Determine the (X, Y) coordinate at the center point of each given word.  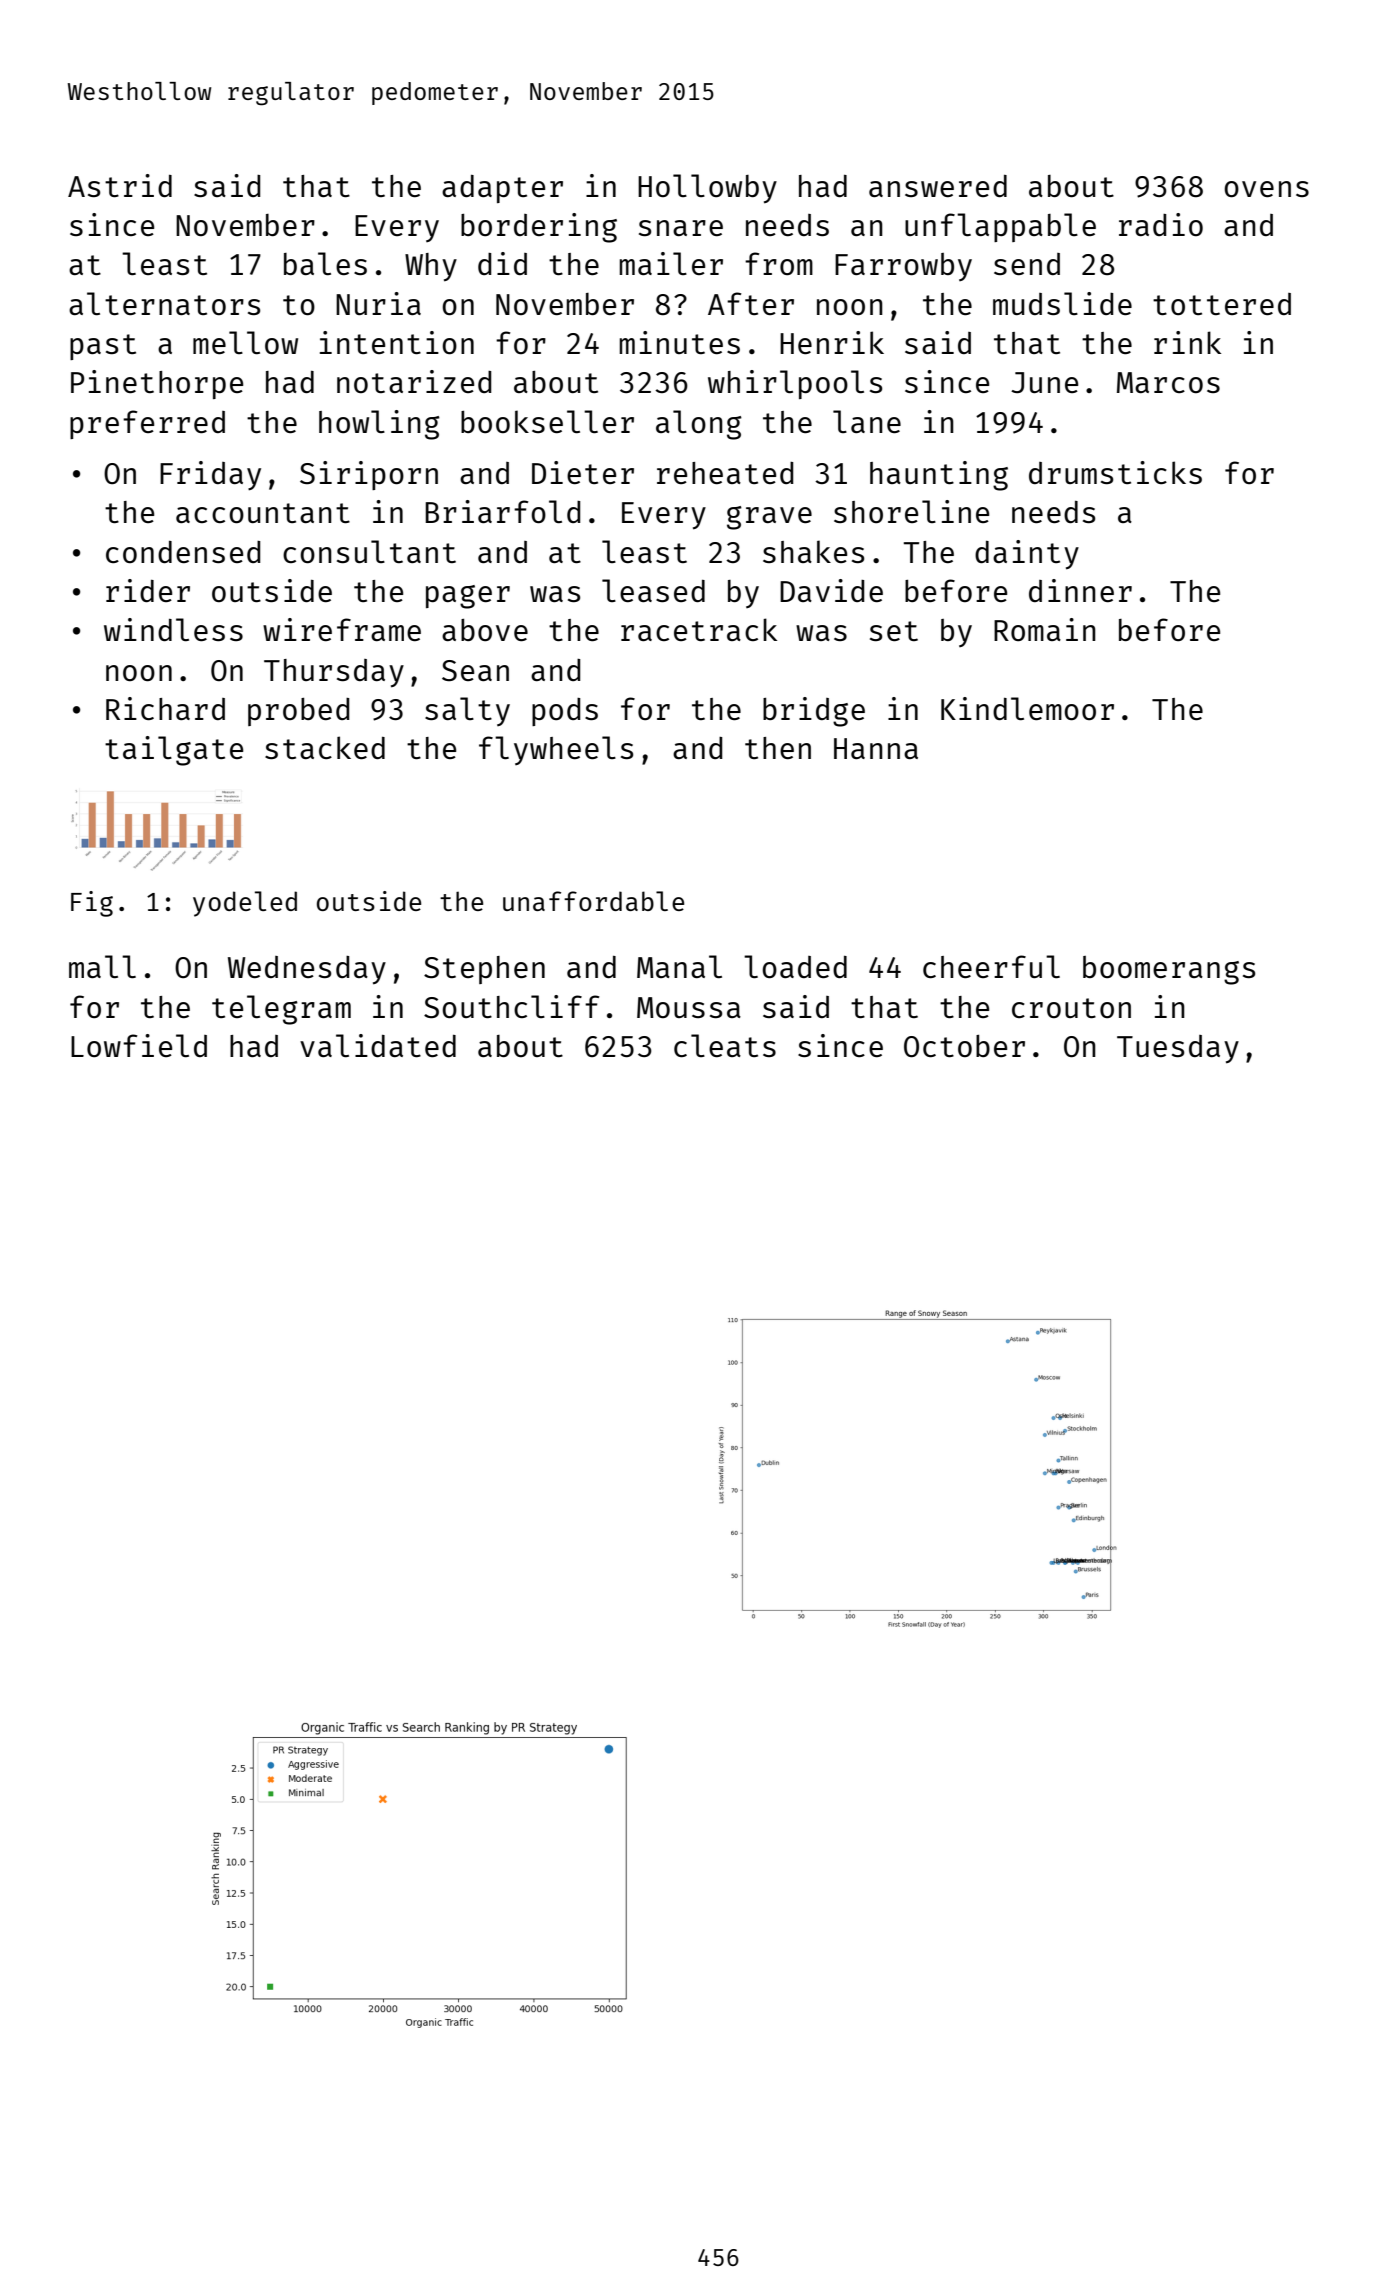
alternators (164, 303)
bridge (814, 712)
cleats (725, 1045)
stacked (325, 747)
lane (867, 421)
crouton (1071, 1008)
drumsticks (1115, 472)
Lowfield (139, 1045)
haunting (939, 476)
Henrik (832, 342)
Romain (1045, 629)
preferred (147, 424)
